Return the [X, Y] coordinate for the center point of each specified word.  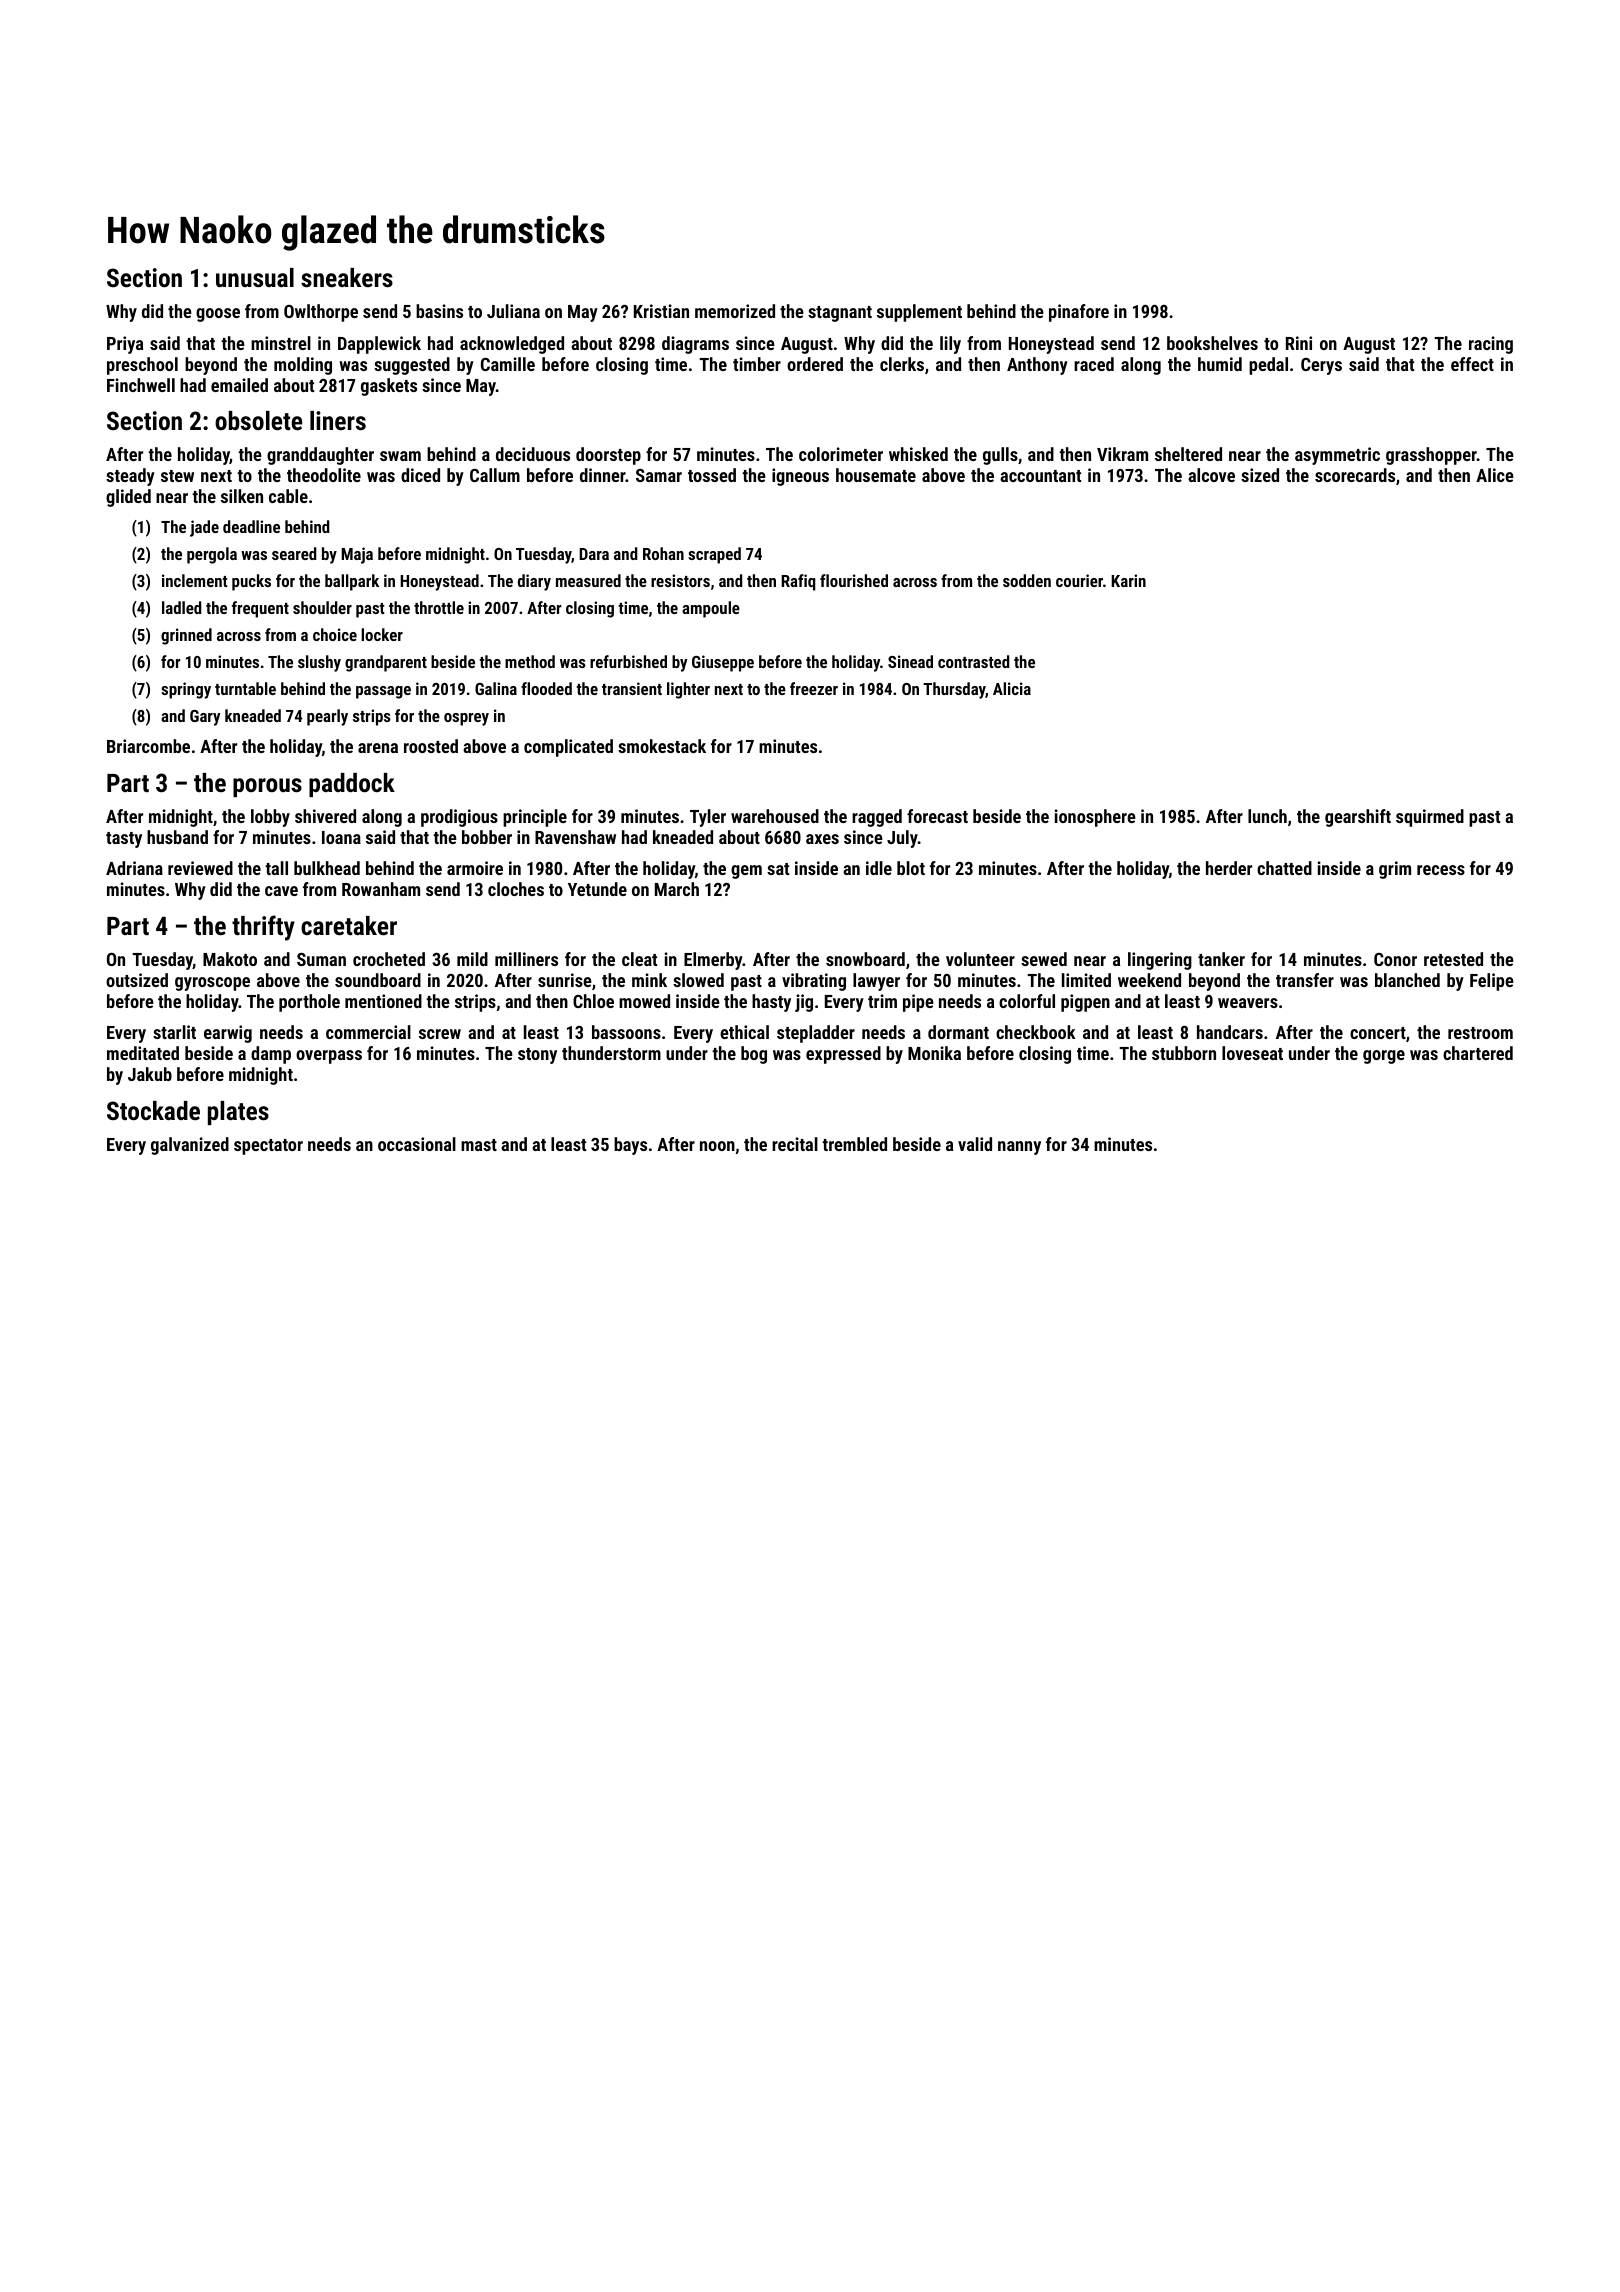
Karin [1128, 580]
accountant [1040, 476]
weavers [1248, 1003]
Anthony [1037, 366]
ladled [182, 607]
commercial [368, 1032]
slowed [698, 980]
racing [1491, 345]
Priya [125, 345]
